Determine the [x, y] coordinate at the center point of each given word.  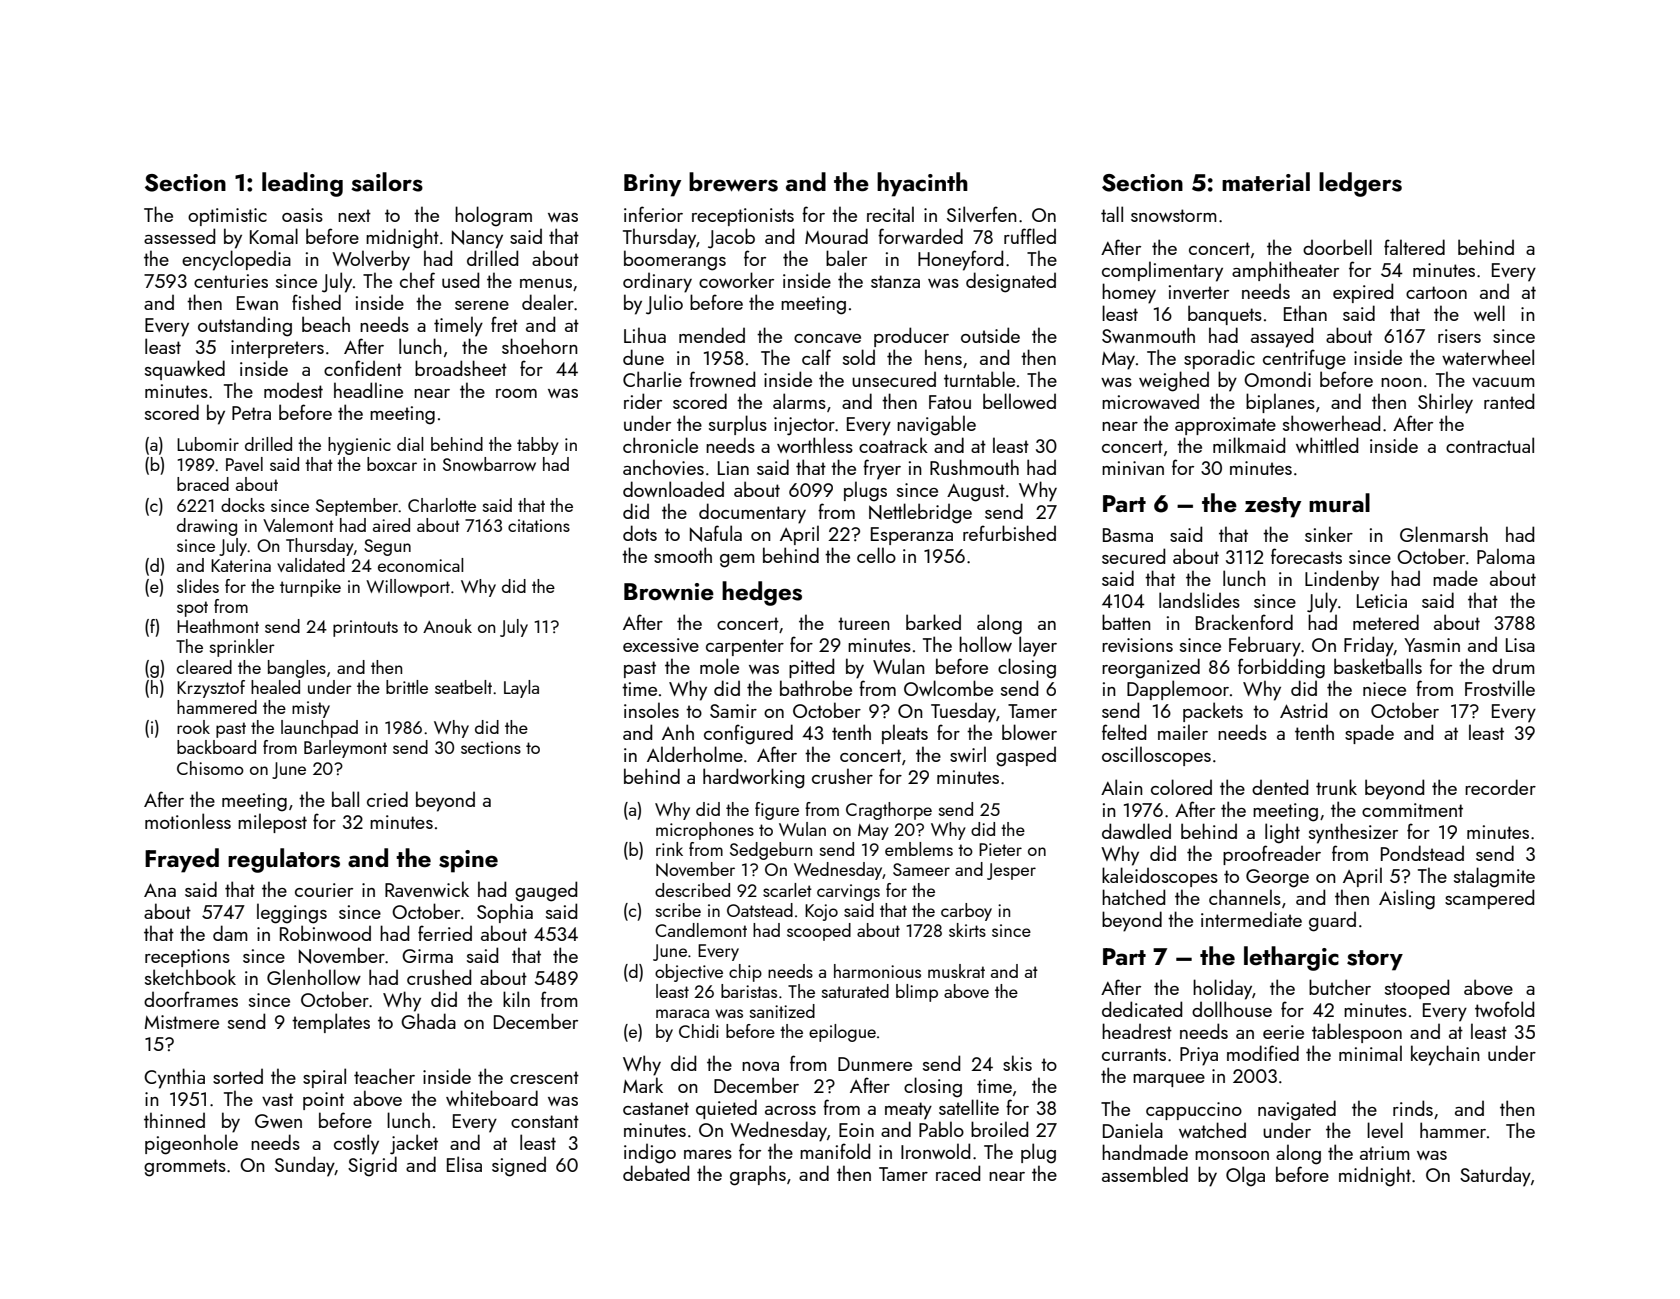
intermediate [1251, 919]
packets [1213, 712]
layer [1038, 646]
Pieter [1000, 849]
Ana [160, 890]
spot [192, 609]
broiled [999, 1129]
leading [302, 184]
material [1266, 181]
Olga [1245, 1176]
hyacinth [922, 184]
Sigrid [372, 1166]
